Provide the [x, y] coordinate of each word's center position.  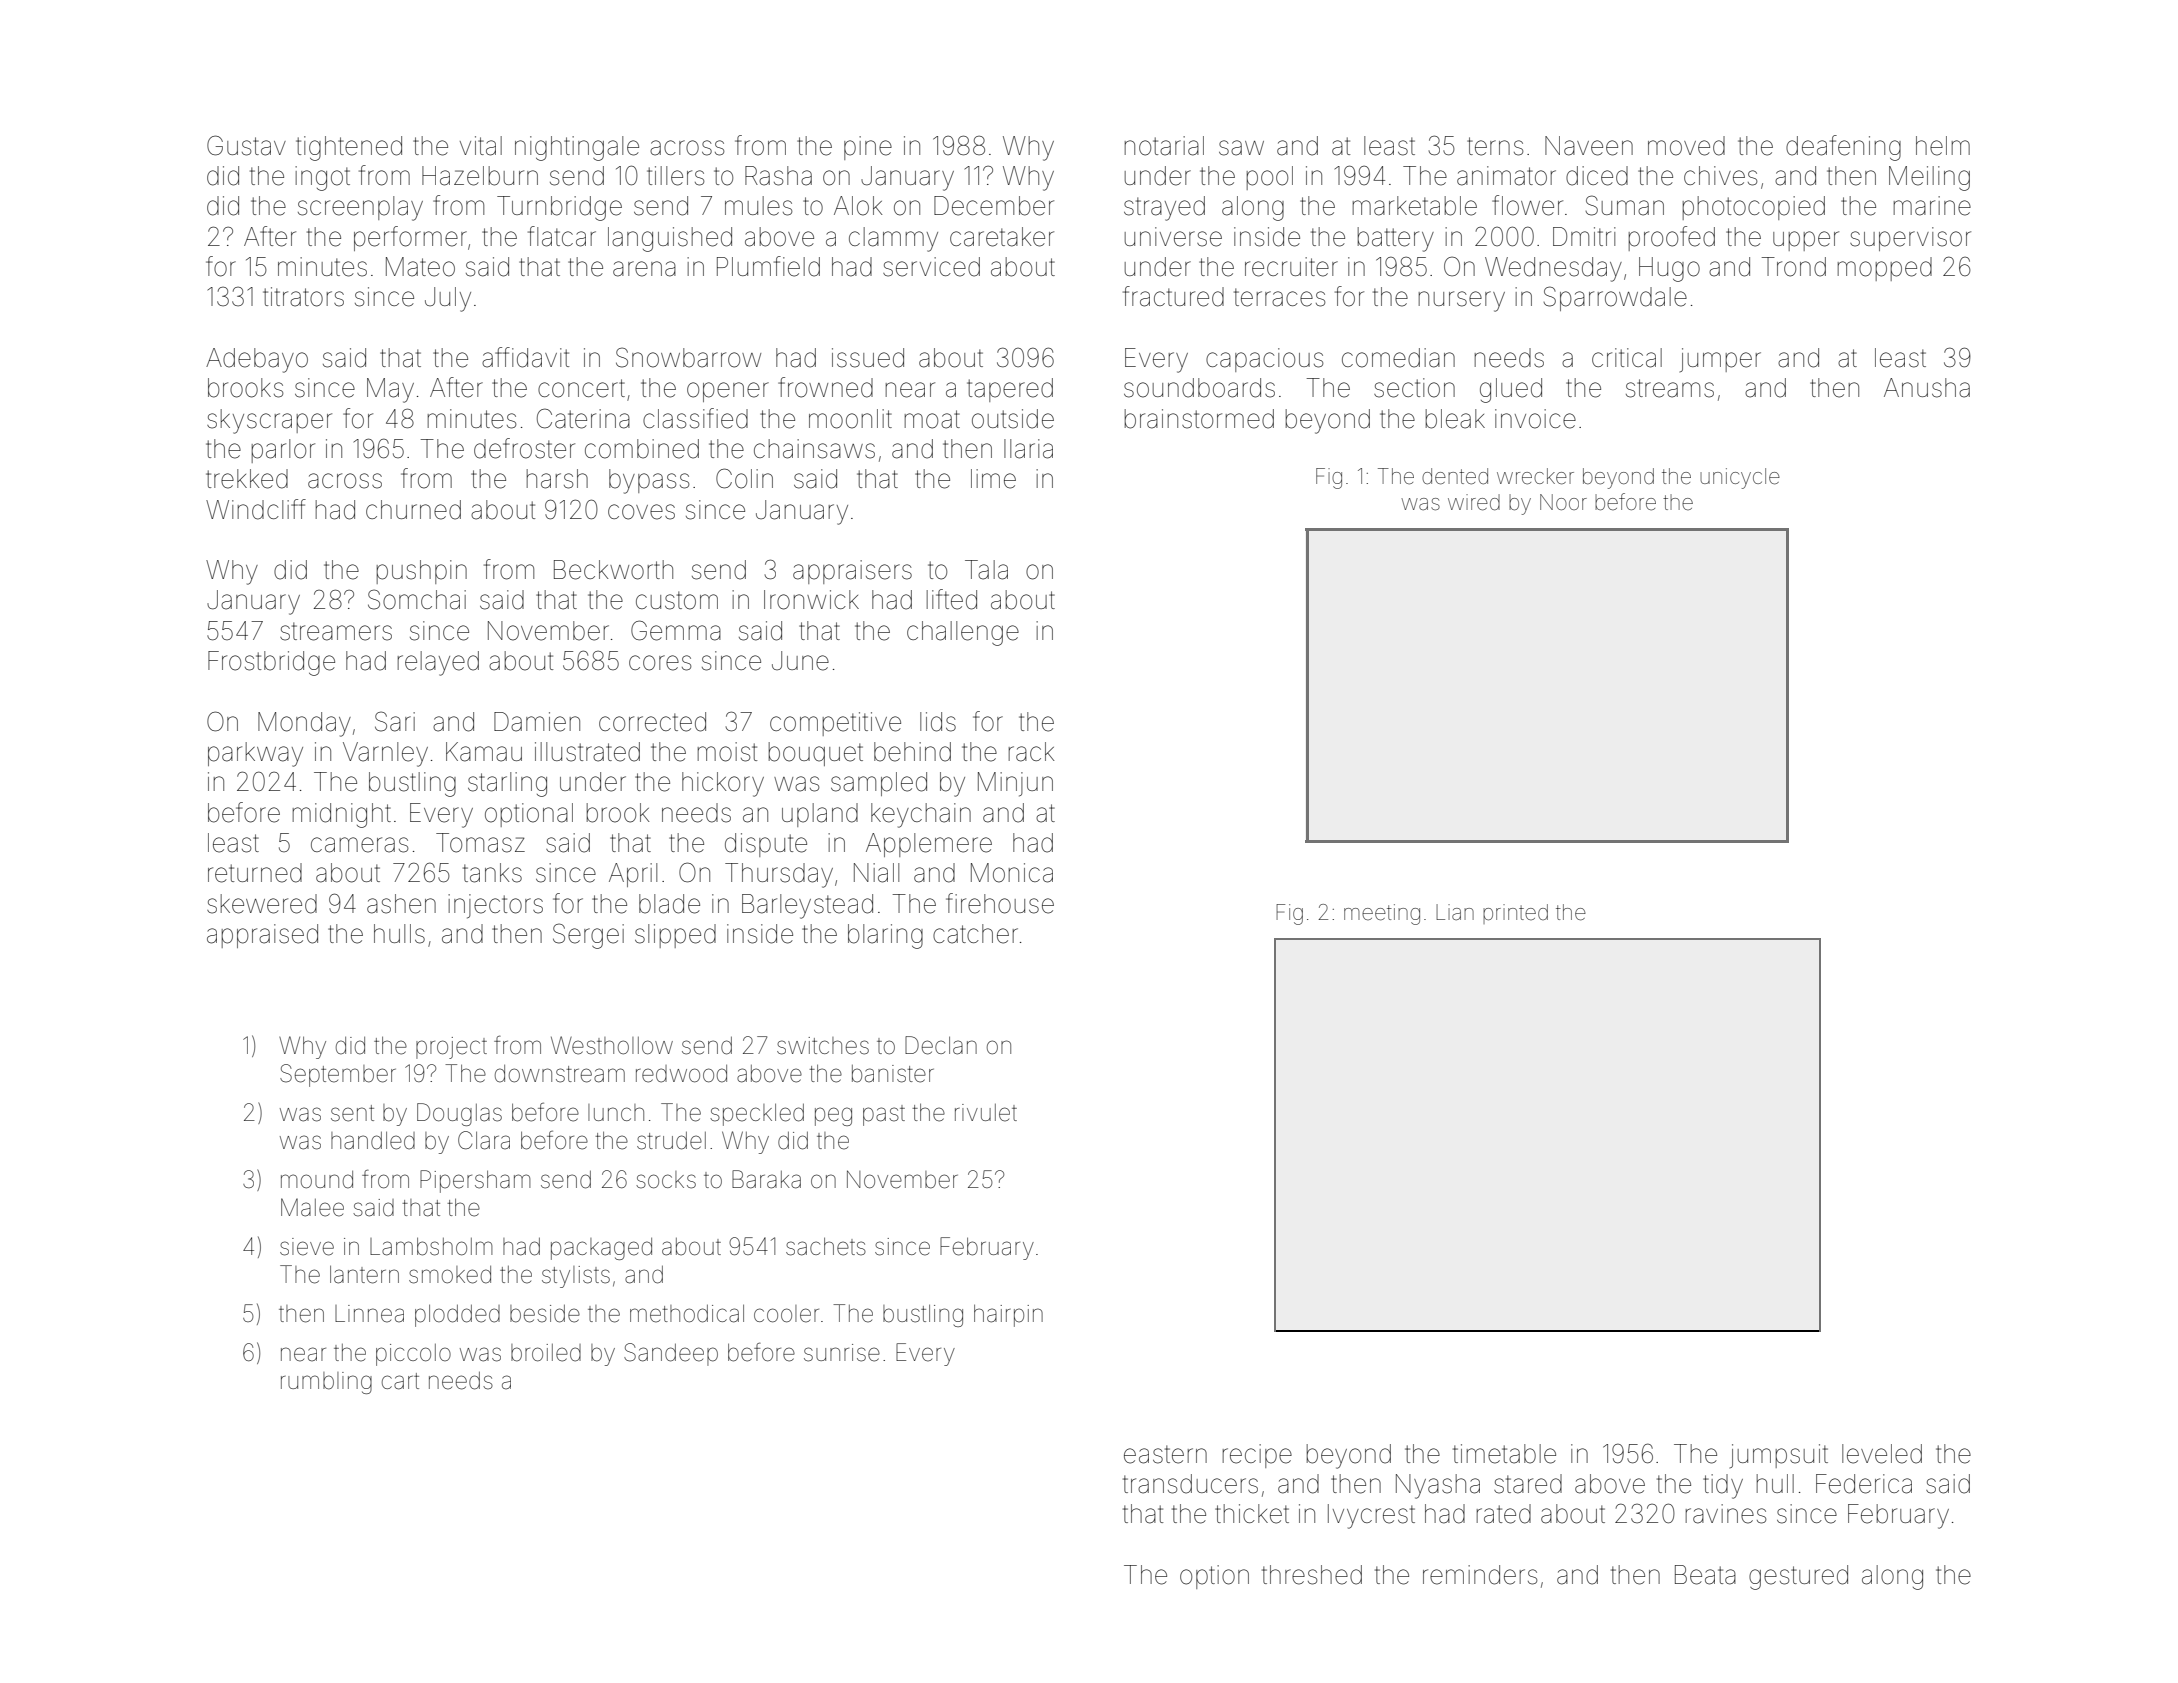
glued [1511, 390]
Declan [941, 1045]
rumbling [326, 1383]
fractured [1173, 296]
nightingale [577, 148]
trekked [247, 479]
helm [1943, 146]
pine [868, 148]
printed [1515, 914]
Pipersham [475, 1181]
